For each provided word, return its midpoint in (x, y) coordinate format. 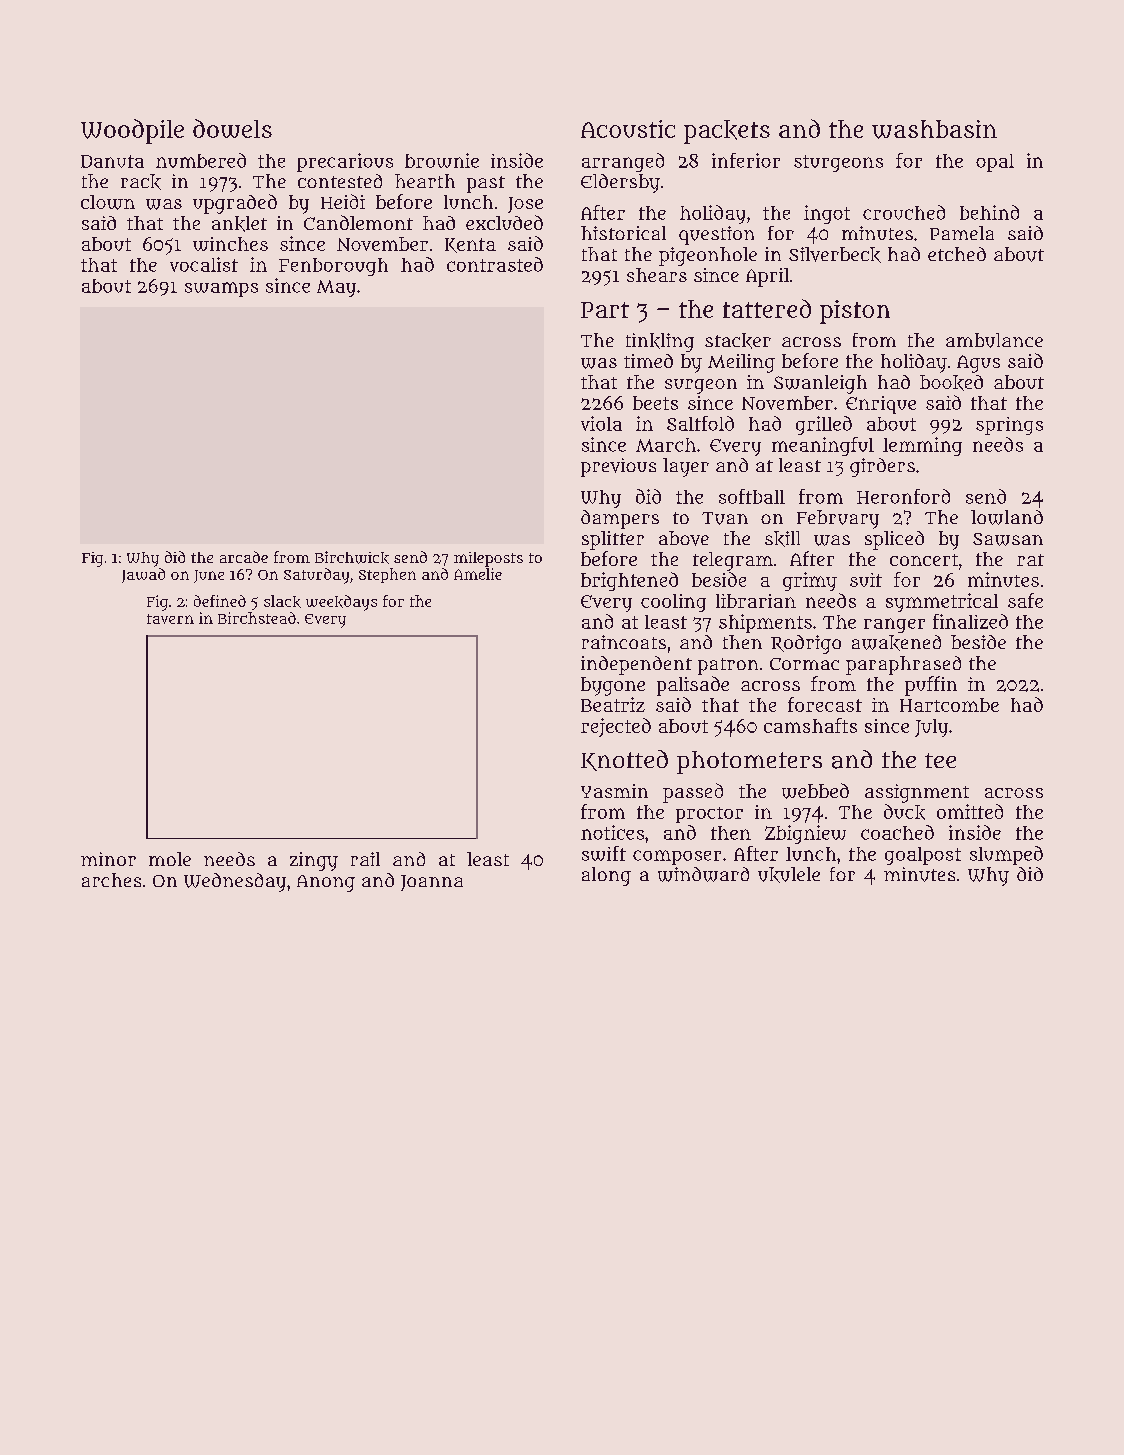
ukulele (789, 875)
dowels (232, 128)
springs (1009, 426)
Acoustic (628, 129)
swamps (221, 289)
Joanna (432, 883)
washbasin (934, 129)
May (336, 288)
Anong (326, 883)
